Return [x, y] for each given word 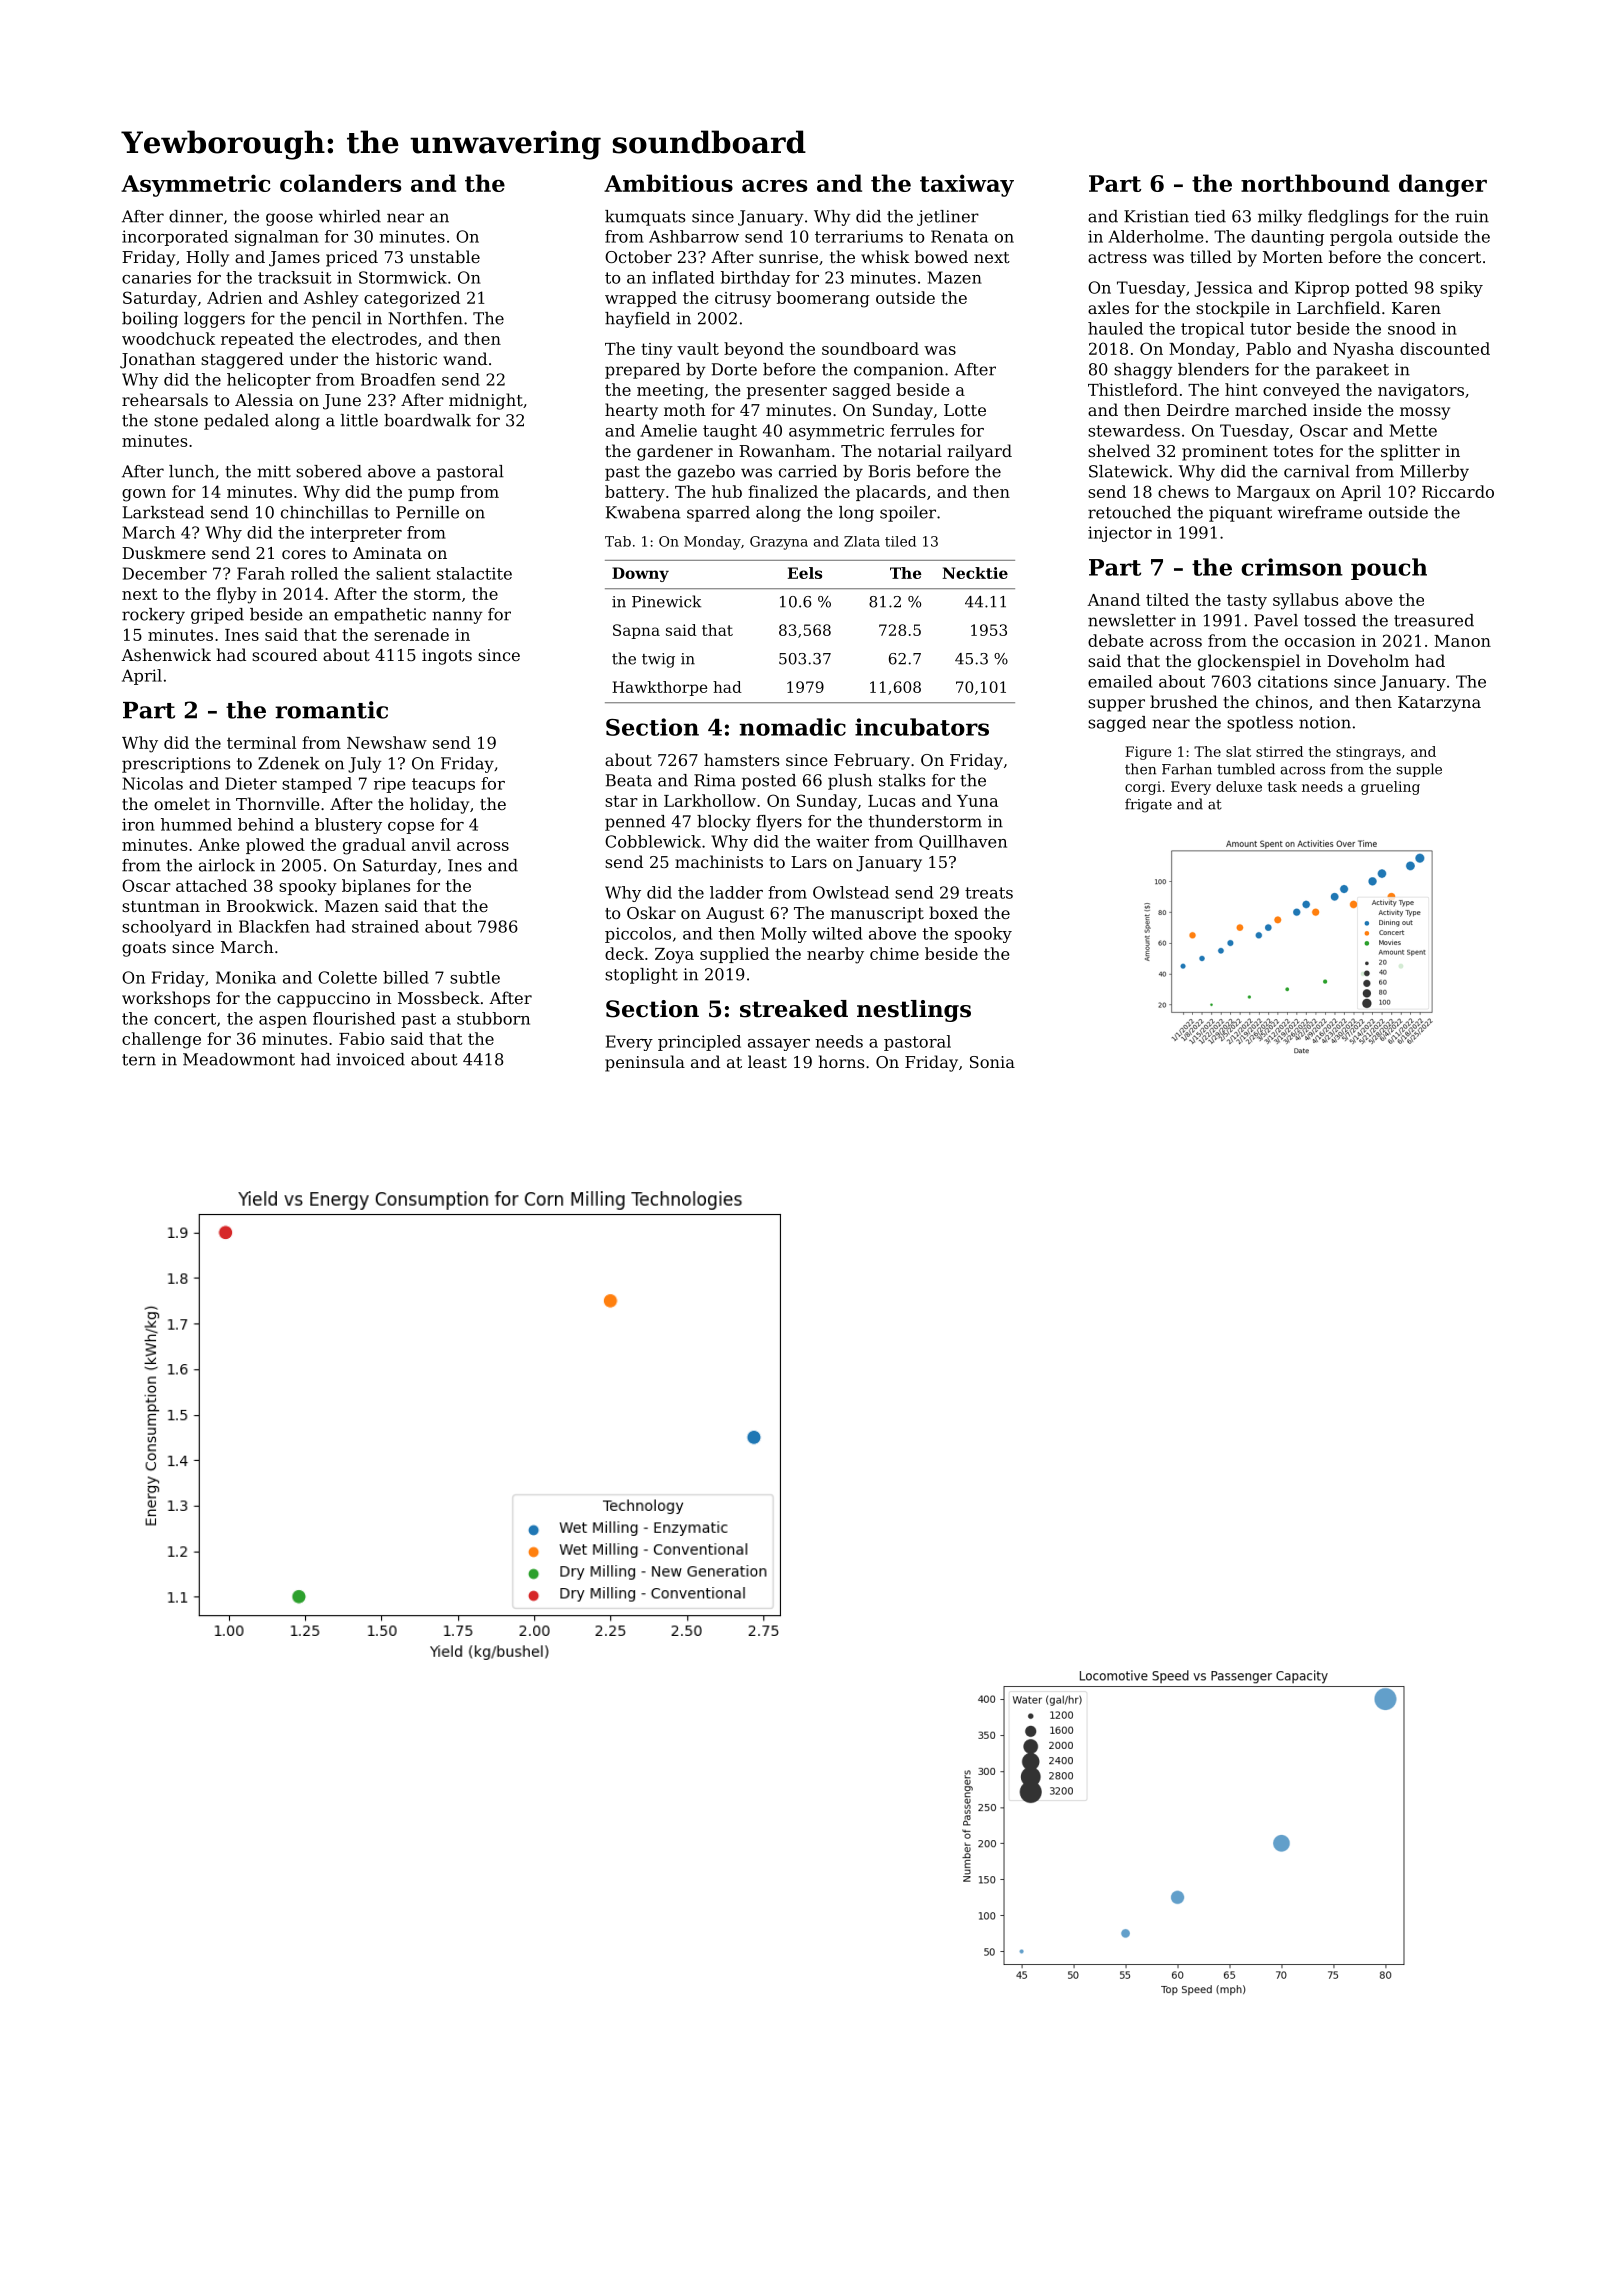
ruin [1472, 216]
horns [841, 1061]
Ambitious [668, 183]
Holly [207, 258]
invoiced [370, 1059]
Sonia [992, 1062]
